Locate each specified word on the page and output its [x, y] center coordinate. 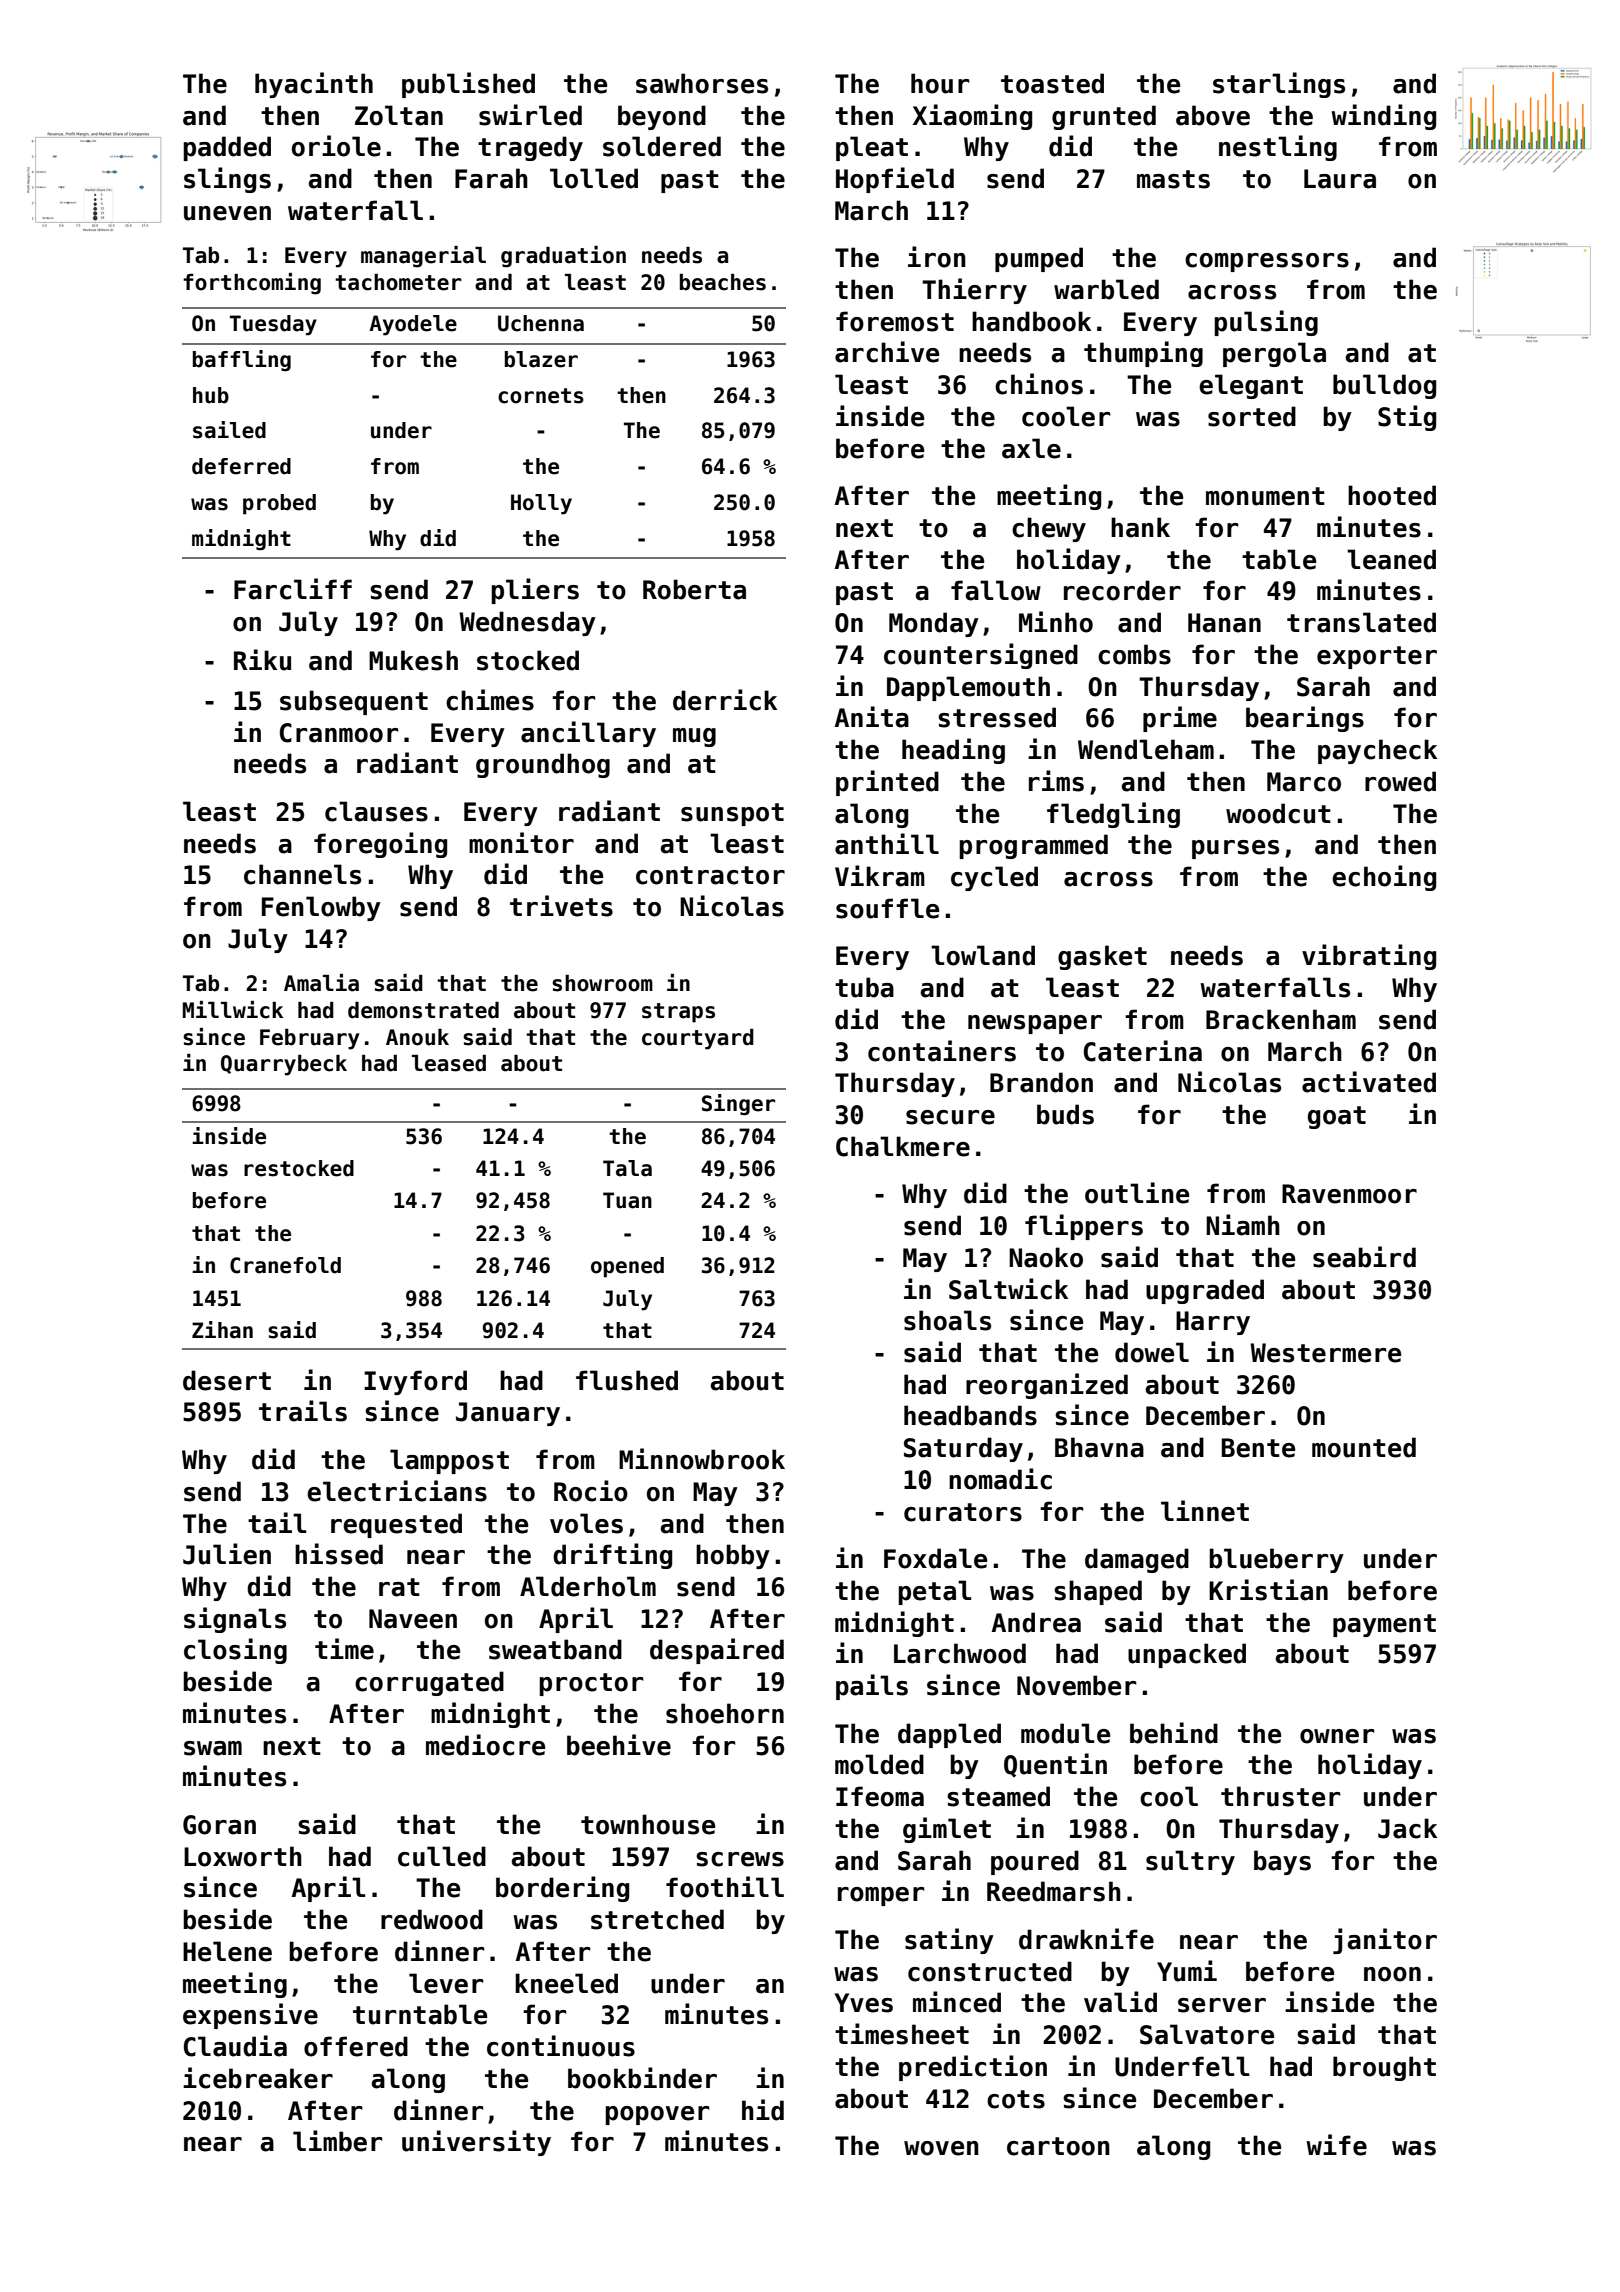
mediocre [485, 1745]
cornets [541, 396]
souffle [887, 908]
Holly [541, 504]
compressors [1267, 262]
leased [449, 1063]
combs [1134, 654]
